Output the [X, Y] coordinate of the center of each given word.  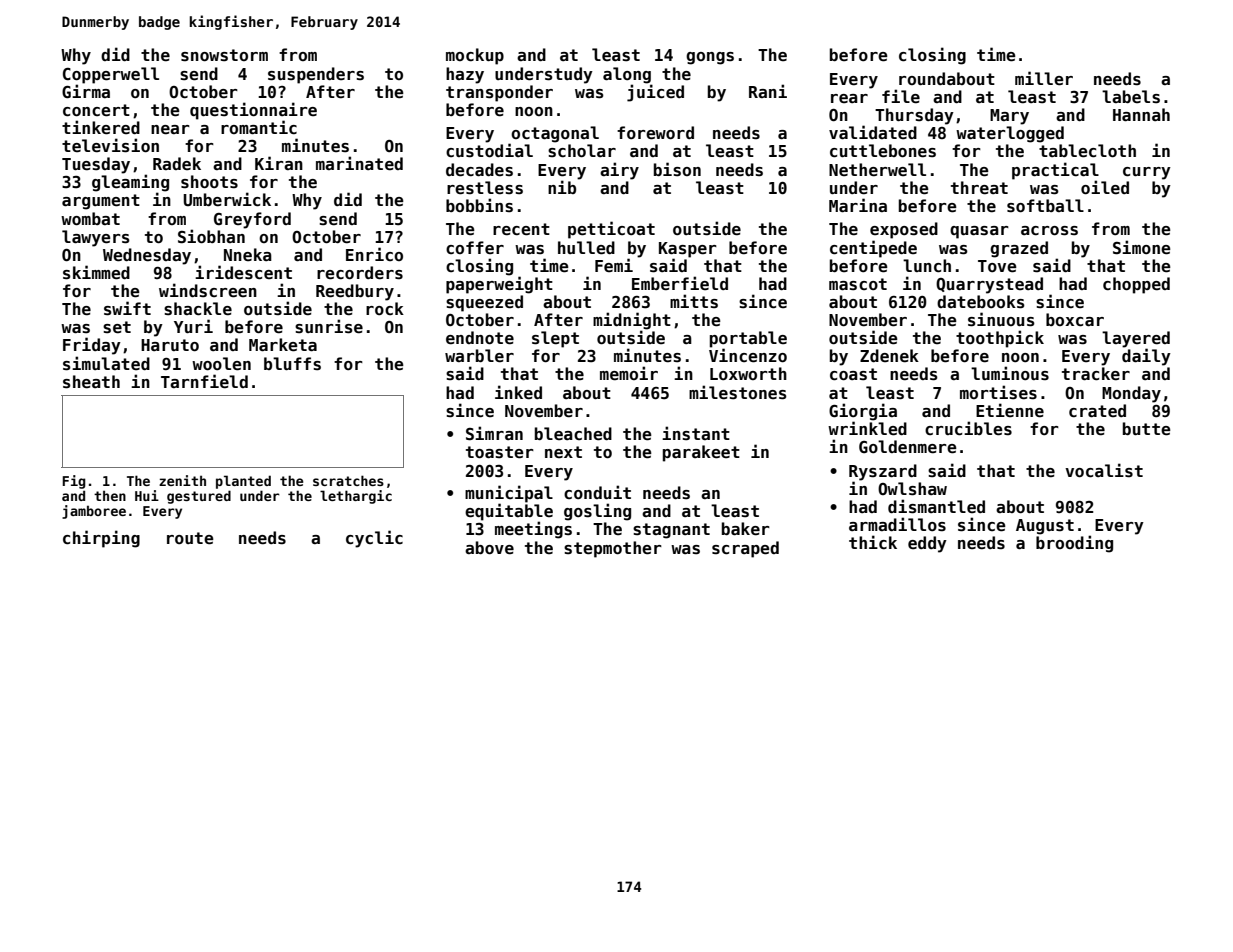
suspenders [316, 75]
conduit [597, 492]
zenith [182, 480]
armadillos [897, 524]
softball [1045, 205]
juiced [655, 93]
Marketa [283, 345]
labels [1131, 97]
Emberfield [680, 283]
